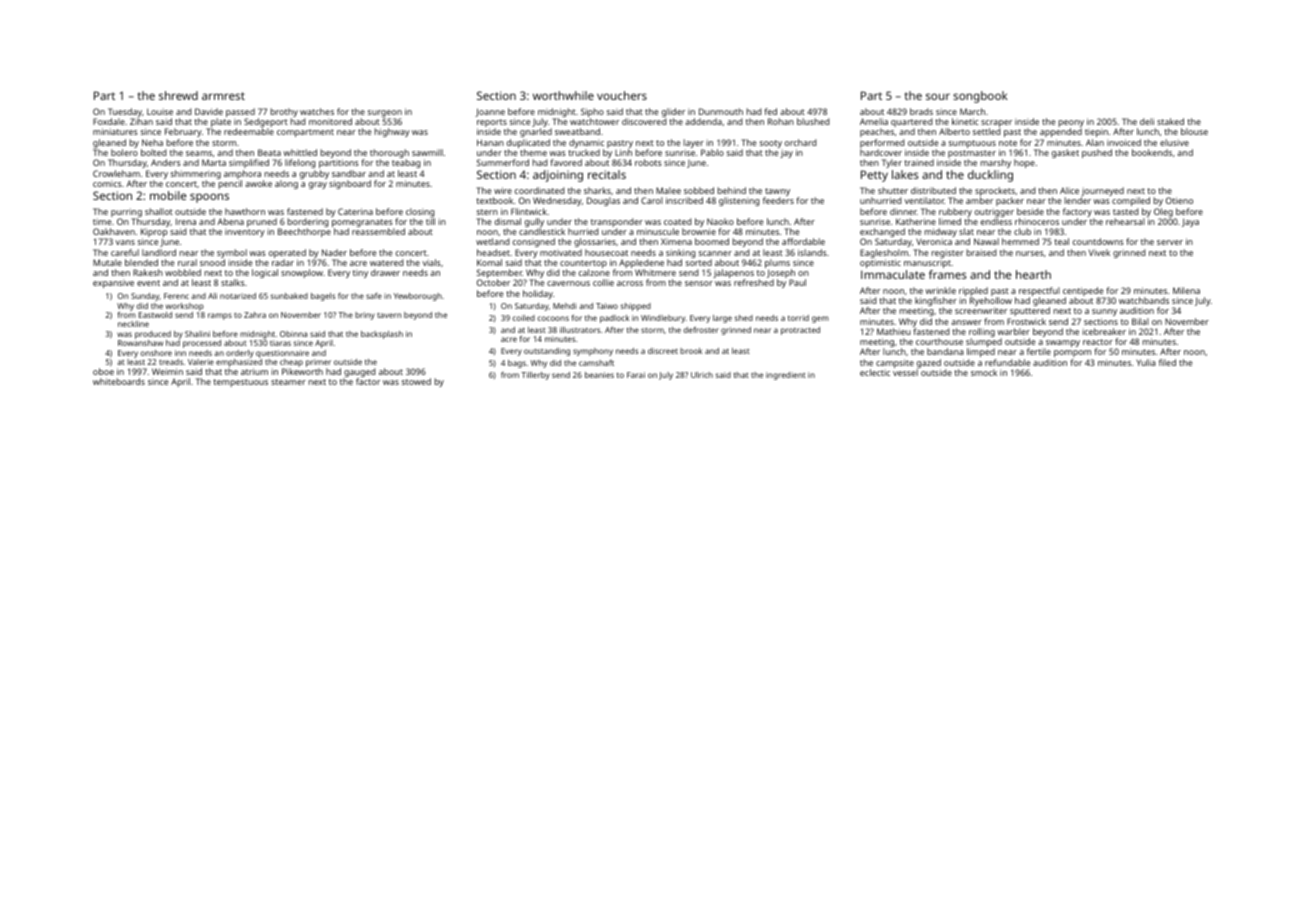 This screenshot has width=1308, height=924. I want to click on Alice, so click(1069, 190).
